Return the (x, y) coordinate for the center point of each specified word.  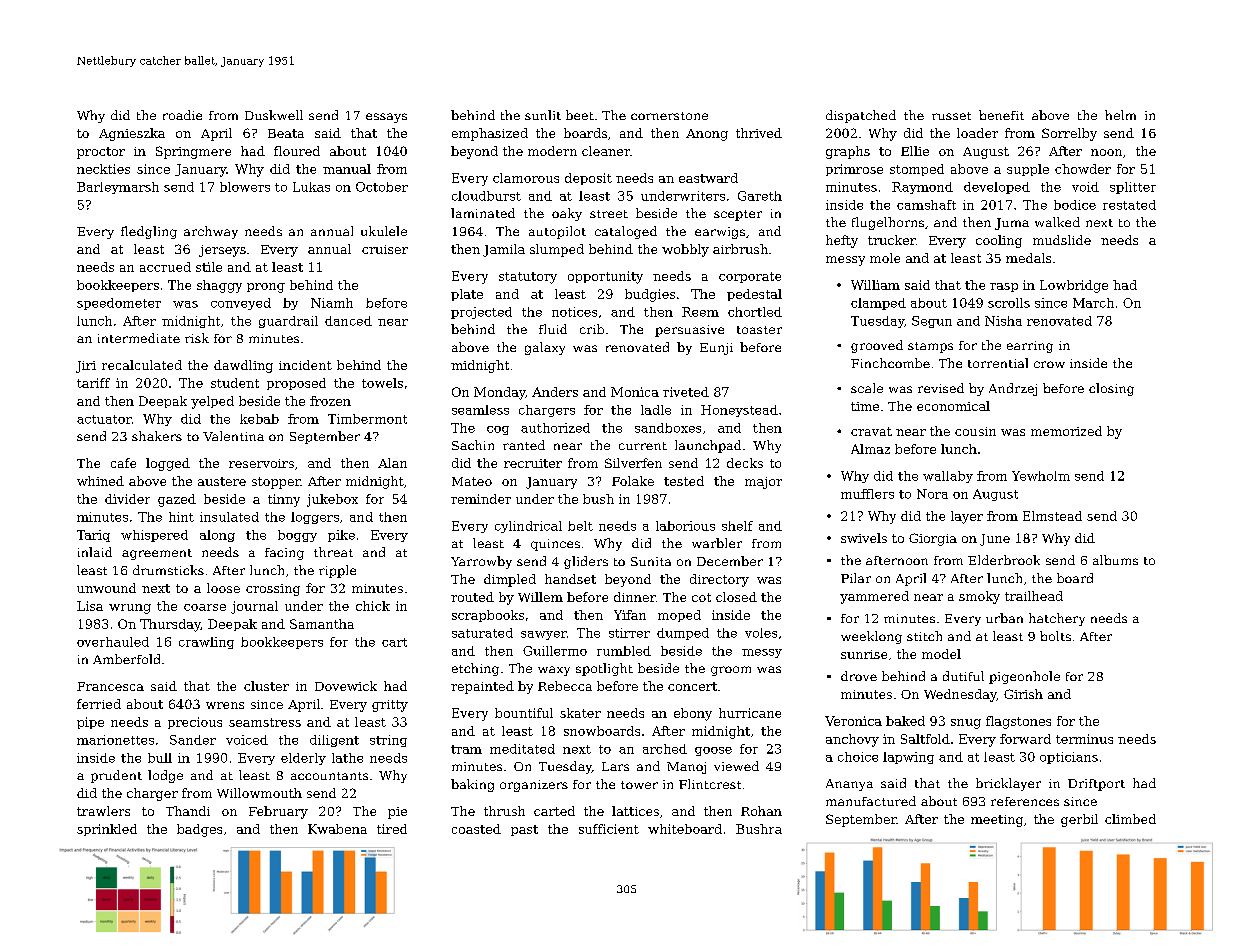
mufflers (867, 494)
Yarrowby (481, 562)
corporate (750, 277)
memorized (1066, 431)
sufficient (609, 829)
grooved (877, 346)
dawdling (243, 366)
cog (498, 430)
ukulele (384, 231)
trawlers (103, 811)
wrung (130, 609)
